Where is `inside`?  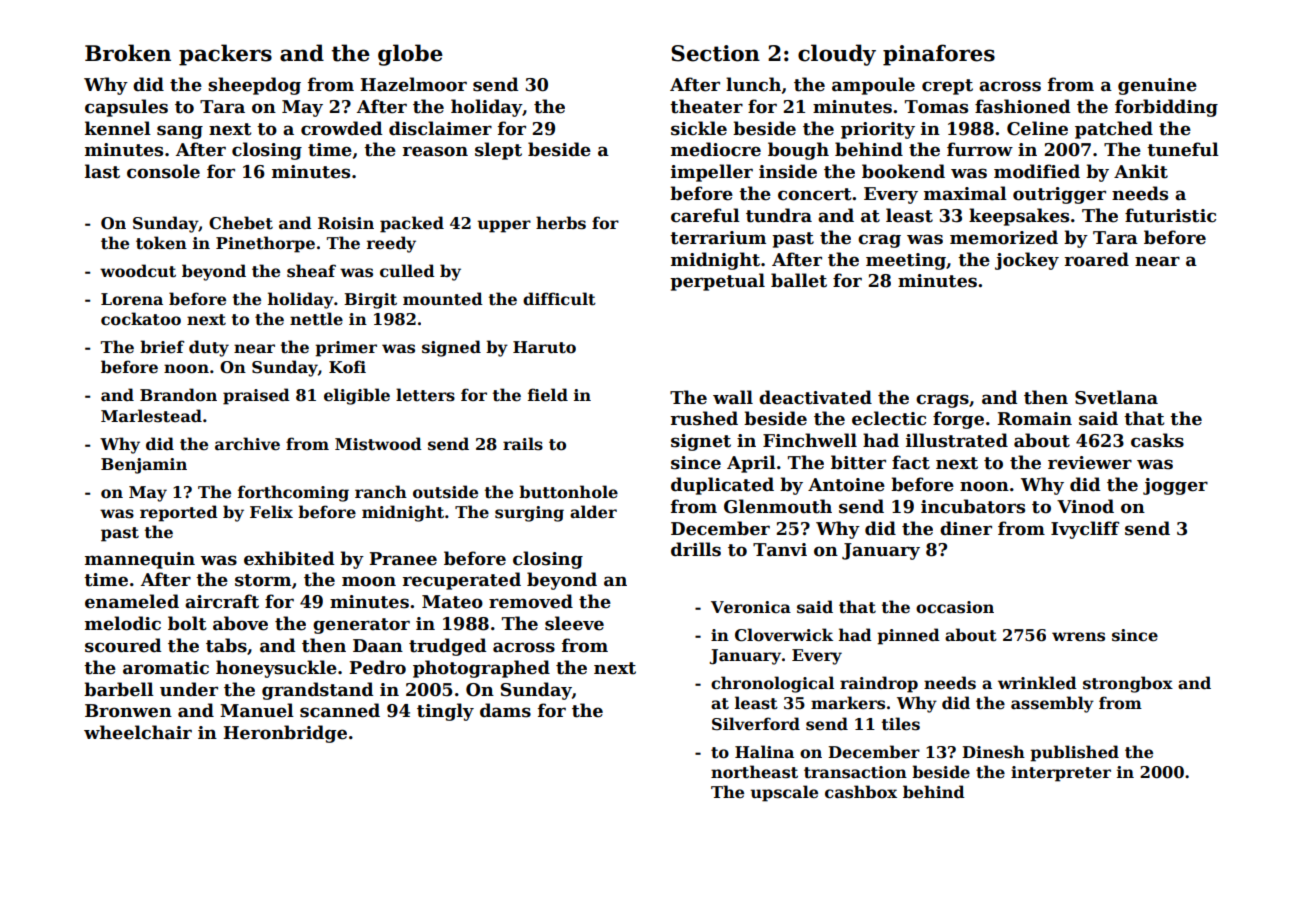
inside is located at coordinates (788, 171).
